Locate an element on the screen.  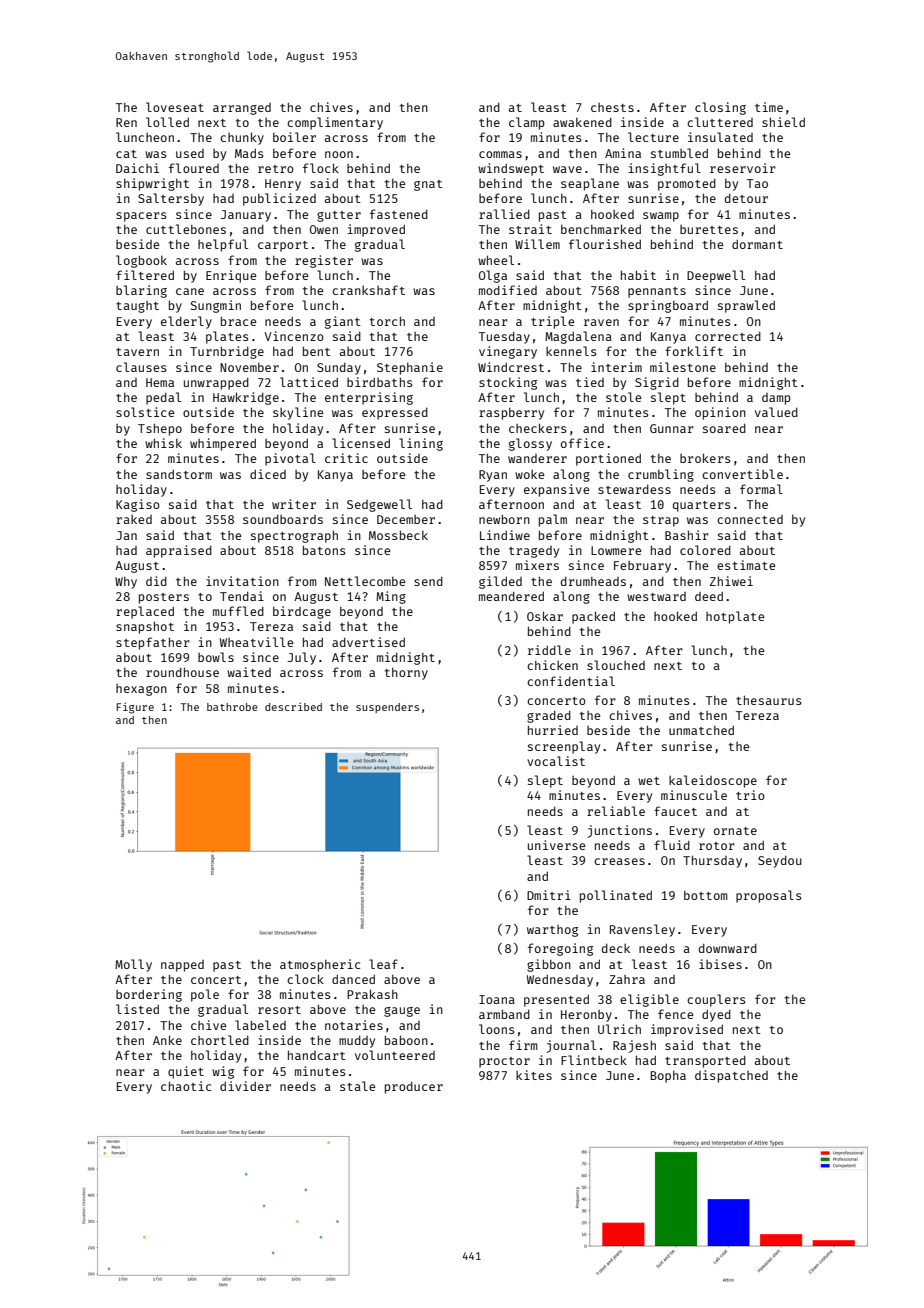
enterprising is located at coordinates (369, 398).
